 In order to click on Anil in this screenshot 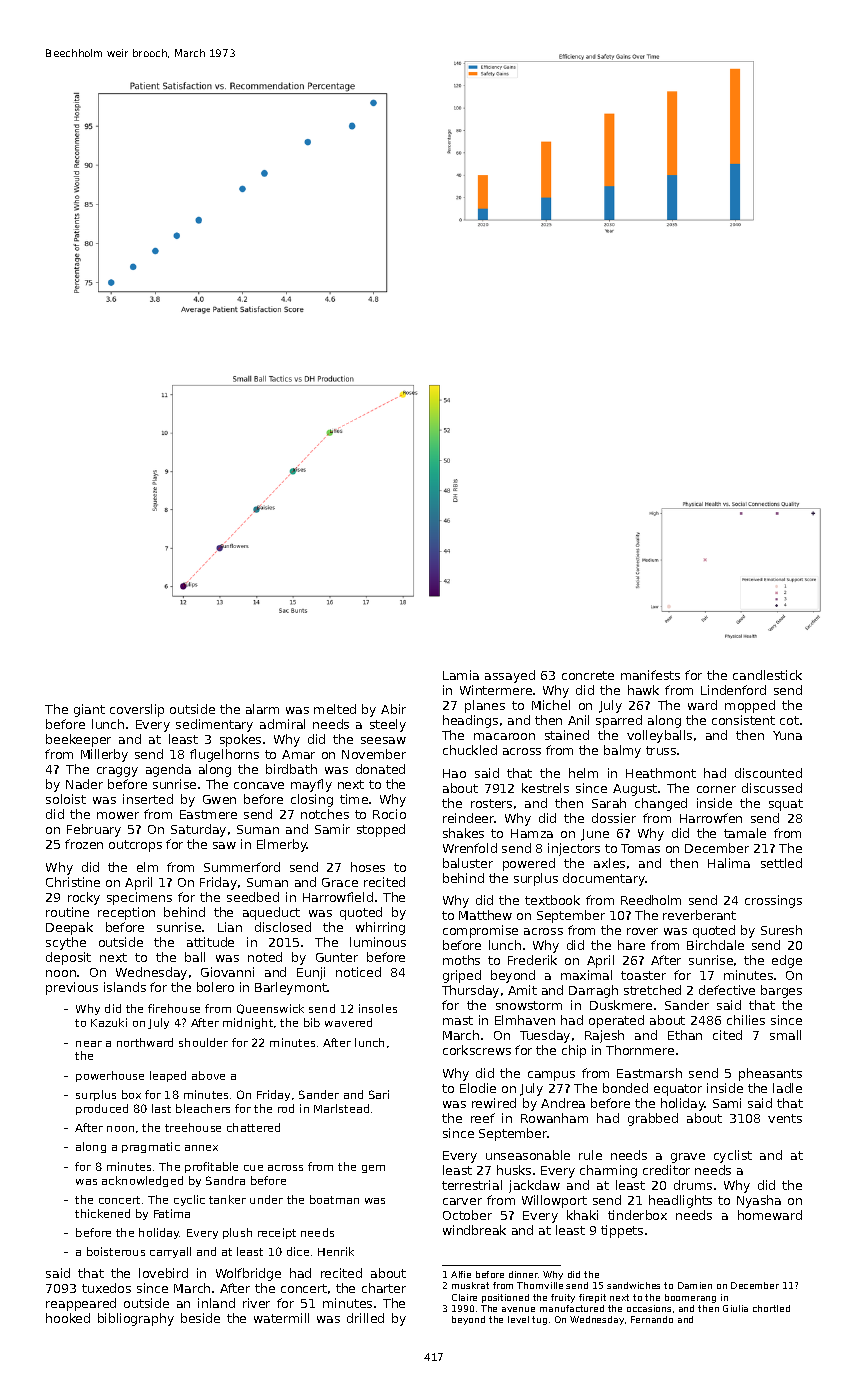, I will do `click(578, 720)`.
